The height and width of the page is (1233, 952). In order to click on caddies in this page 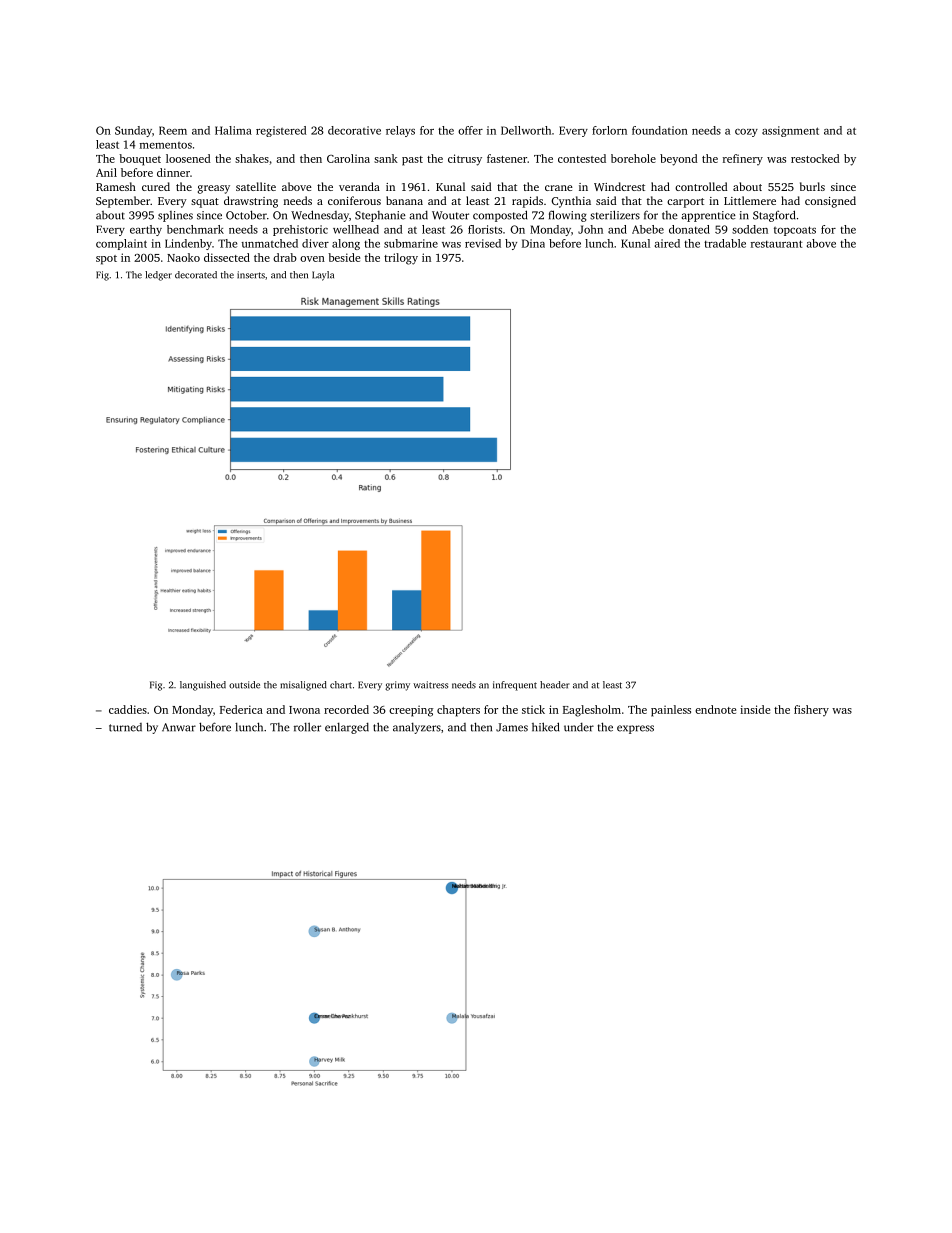, I will do `click(128, 709)`.
